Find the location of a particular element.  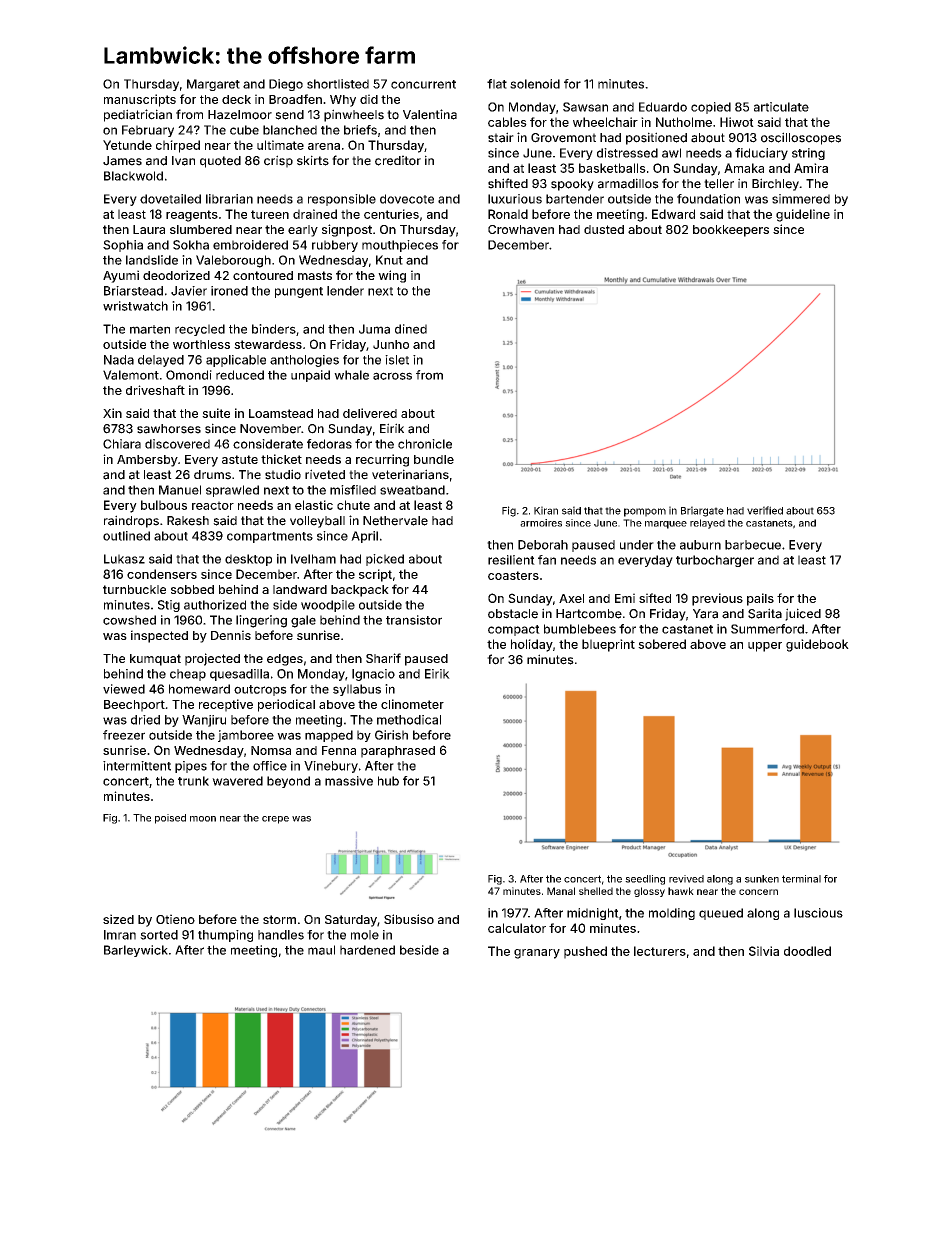

Sibusiso is located at coordinates (409, 919).
